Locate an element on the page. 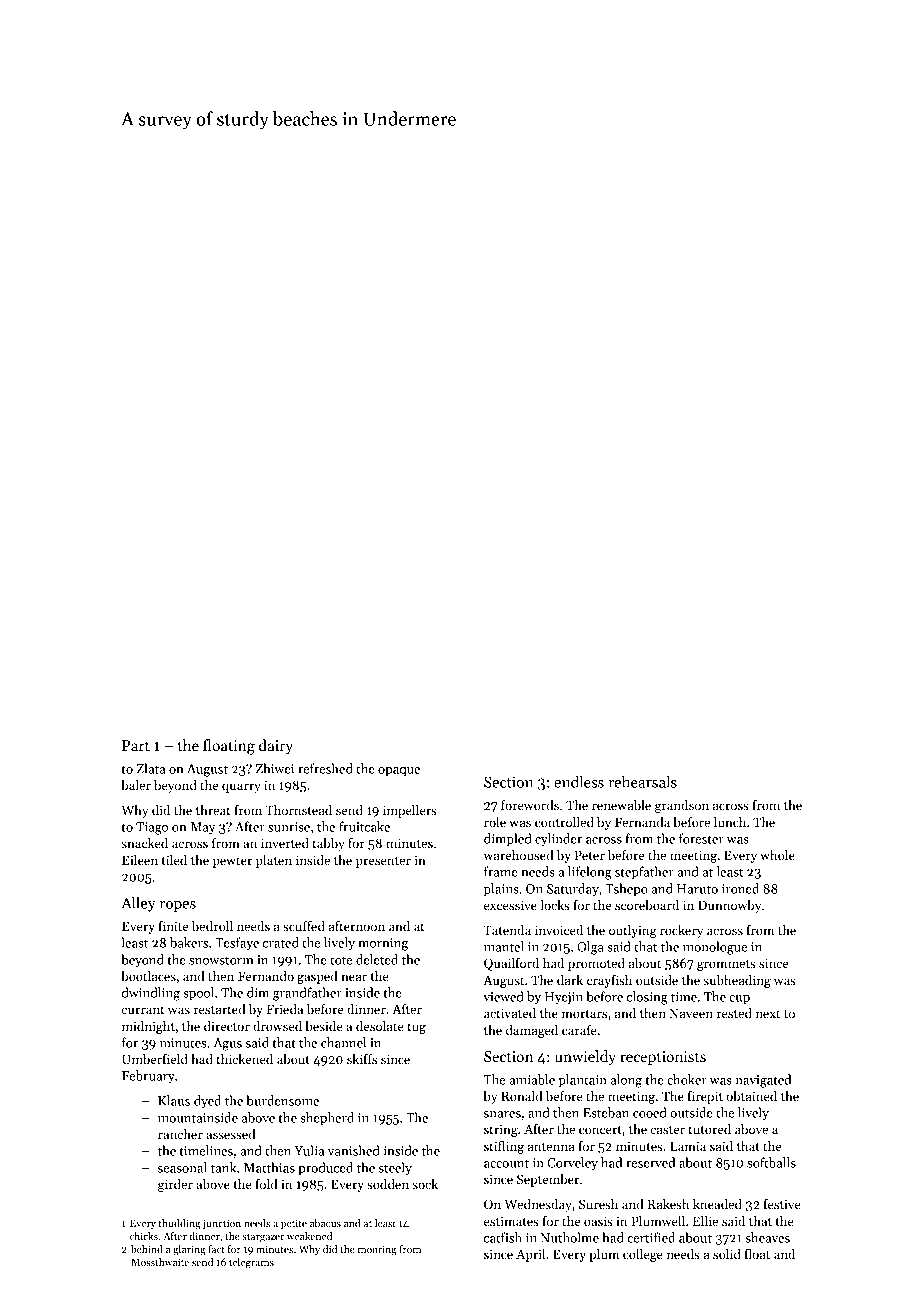  opaque is located at coordinates (399, 771).
